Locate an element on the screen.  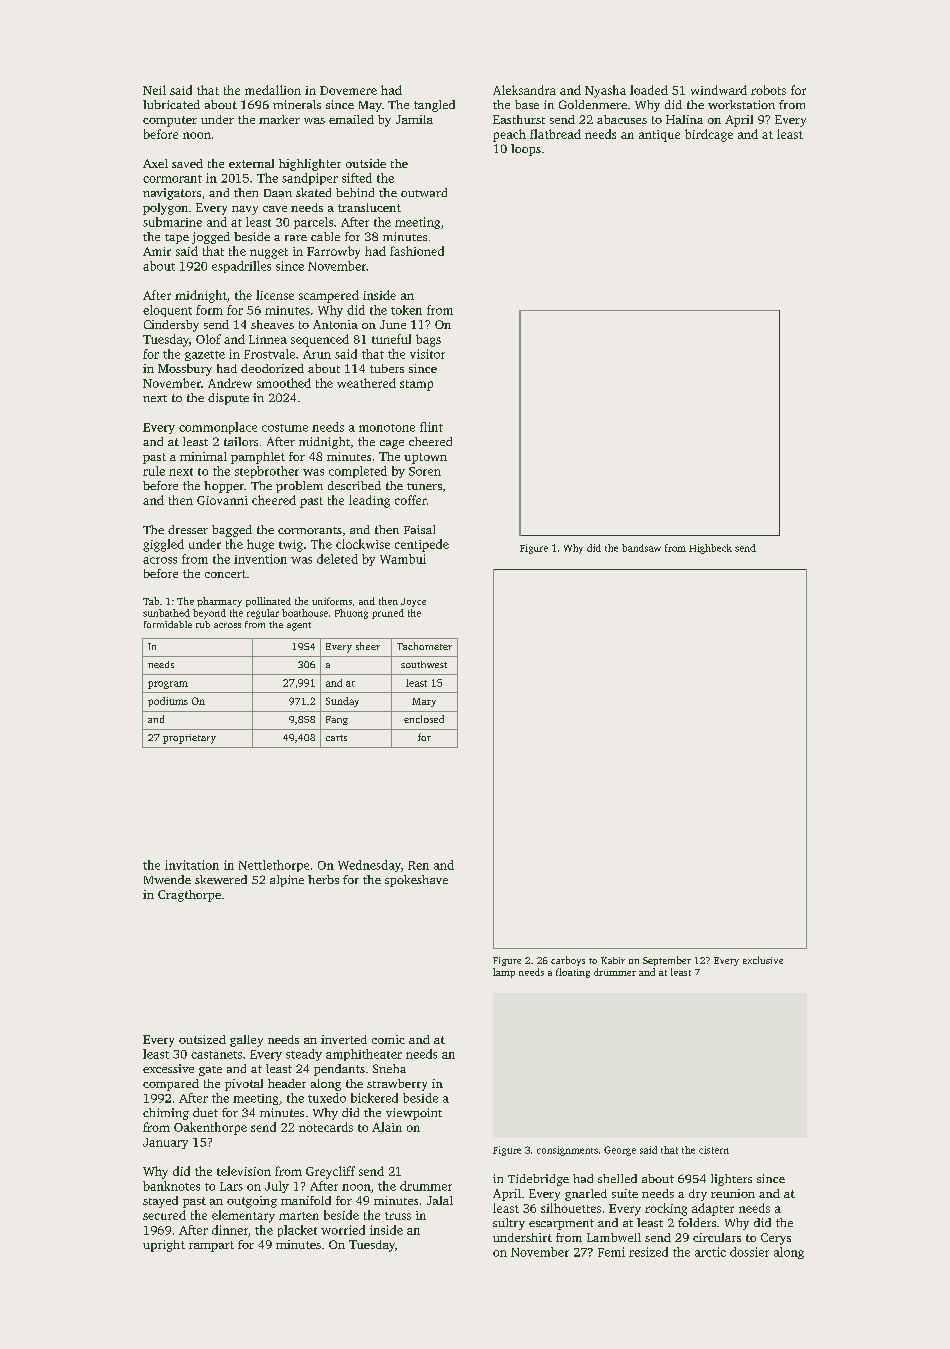
inverted is located at coordinates (344, 1039).
